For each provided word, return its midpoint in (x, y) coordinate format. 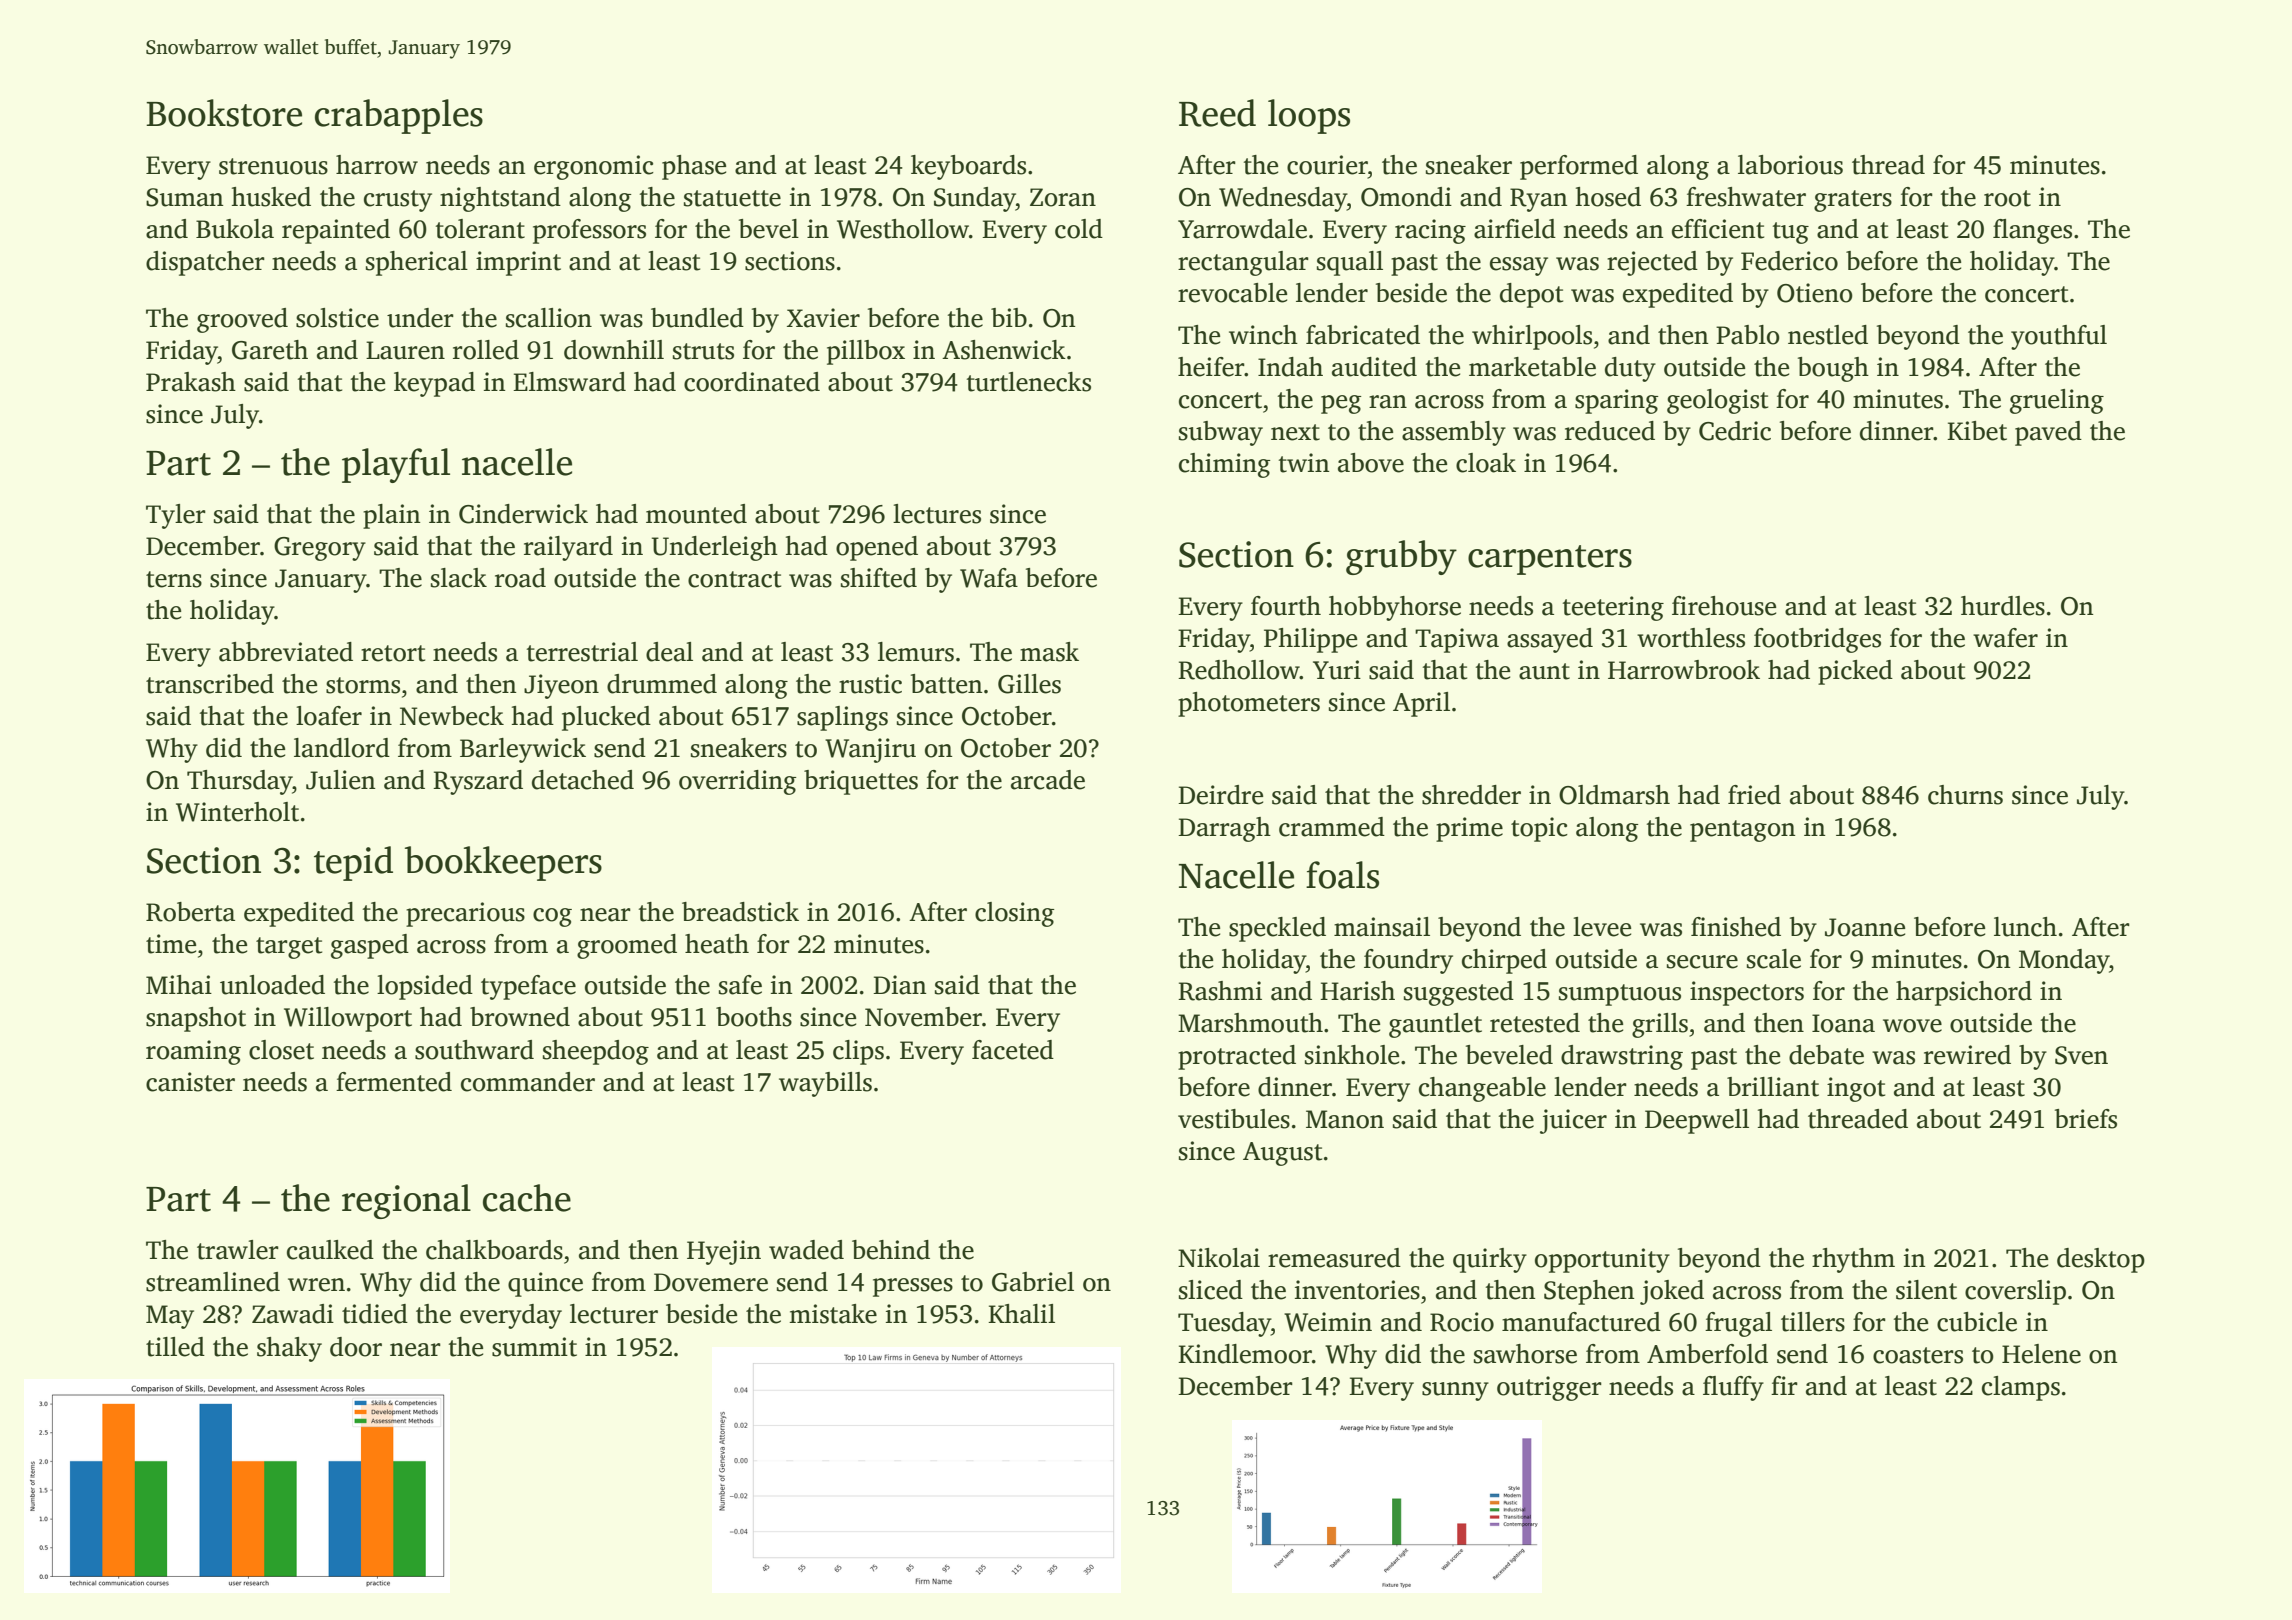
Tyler (176, 516)
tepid (353, 863)
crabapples (399, 116)
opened (877, 548)
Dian (899, 985)
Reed (1217, 113)
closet (281, 1050)
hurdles (2003, 606)
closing (1014, 914)
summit (534, 1347)
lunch (2025, 927)
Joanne (1865, 927)
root (2007, 198)
